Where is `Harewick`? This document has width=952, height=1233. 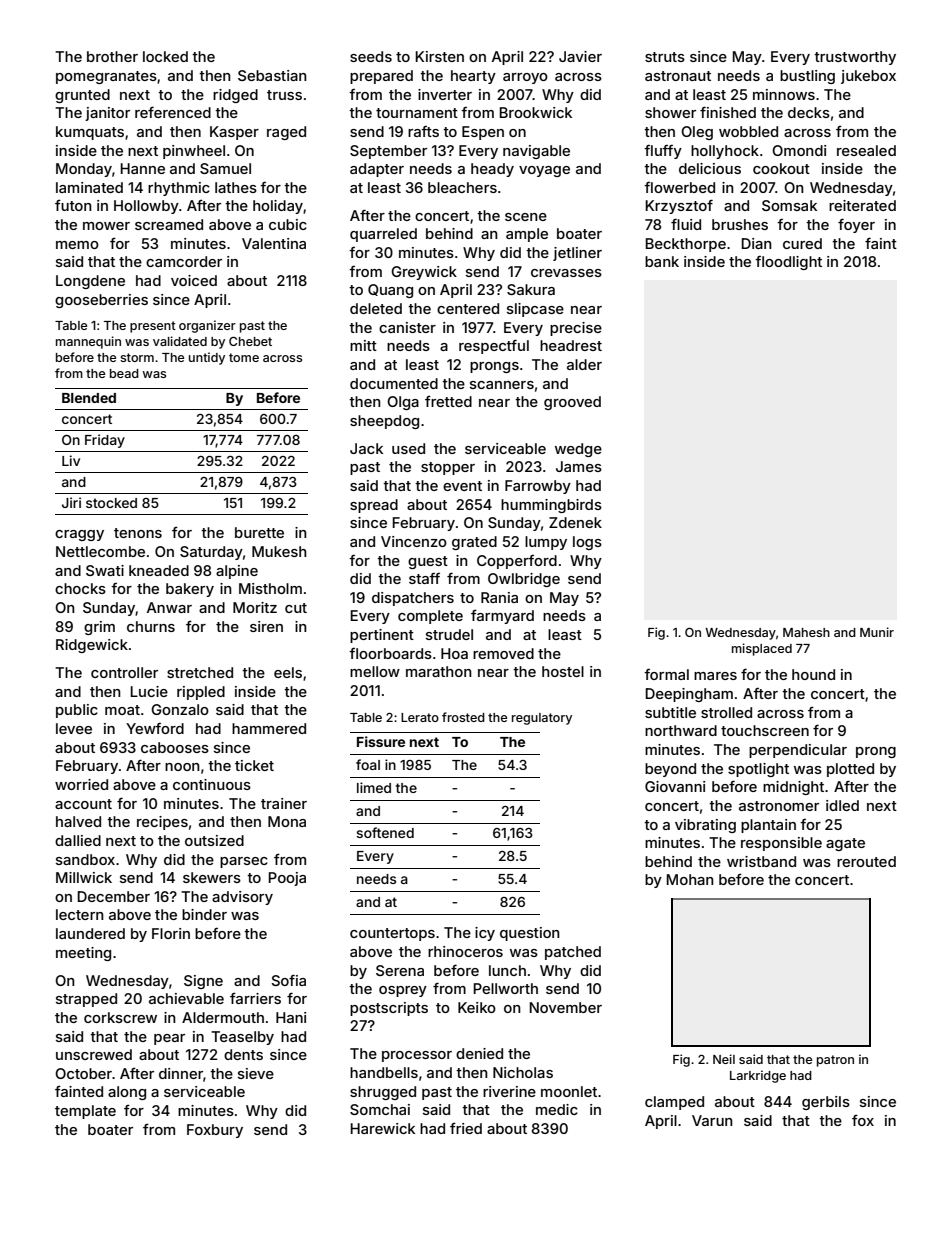 Harewick is located at coordinates (383, 1128).
